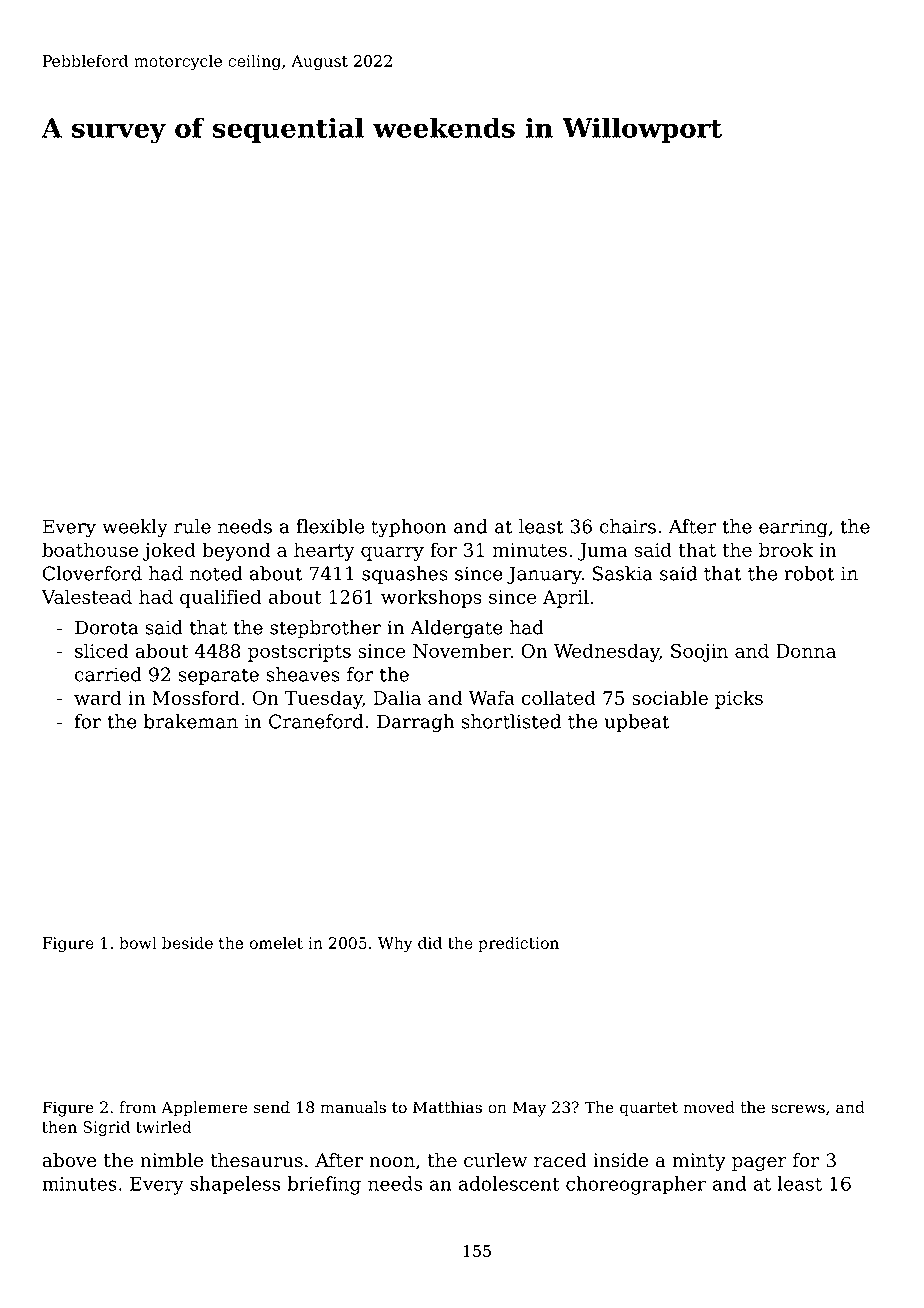  I want to click on chairs, so click(628, 526).
